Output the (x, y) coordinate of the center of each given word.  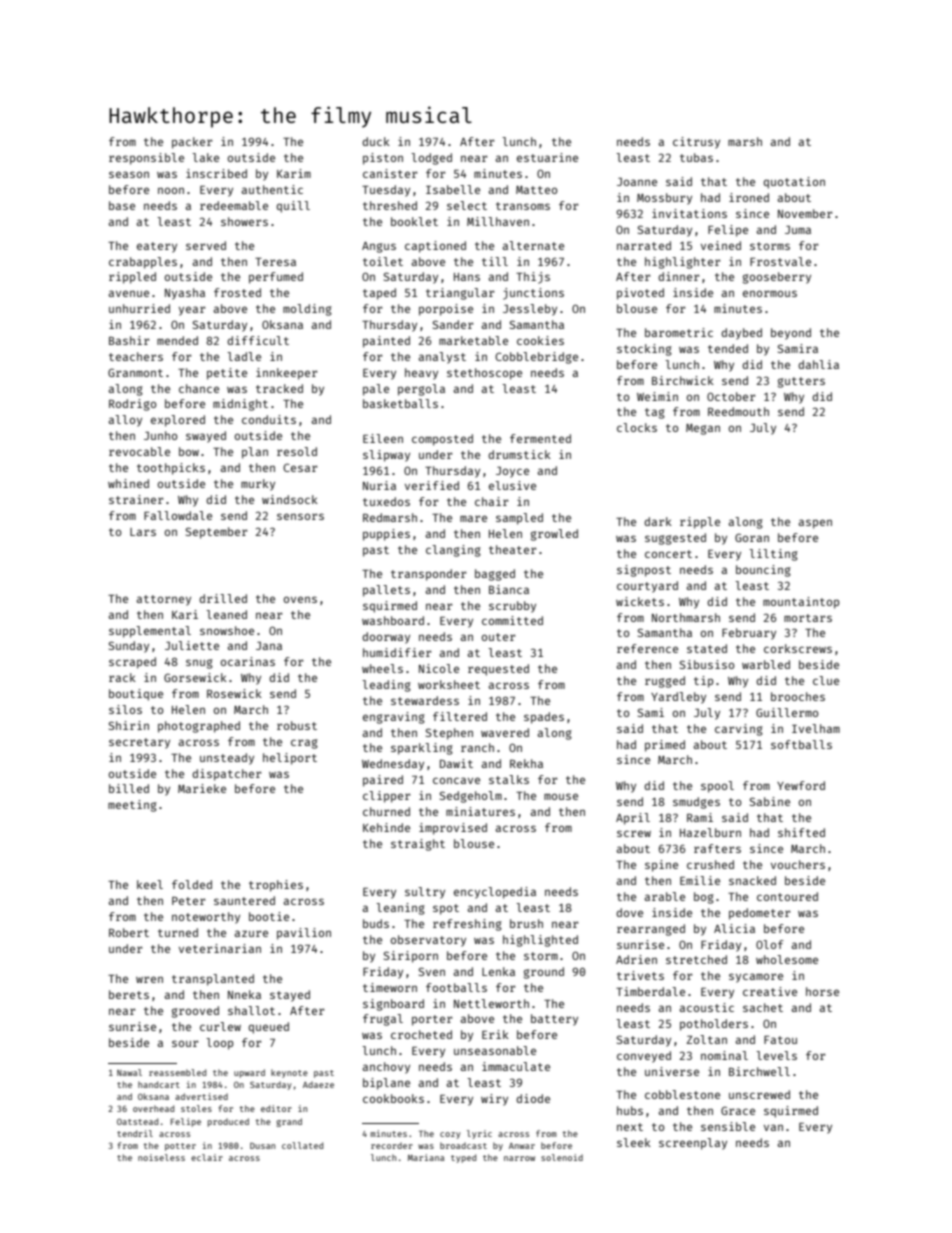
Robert (129, 932)
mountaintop (801, 603)
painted (386, 342)
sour (185, 1043)
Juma (798, 230)
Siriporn (411, 957)
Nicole (439, 668)
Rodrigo (132, 405)
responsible (146, 159)
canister (390, 173)
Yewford (801, 785)
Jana (269, 646)
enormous (770, 293)
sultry (425, 893)
